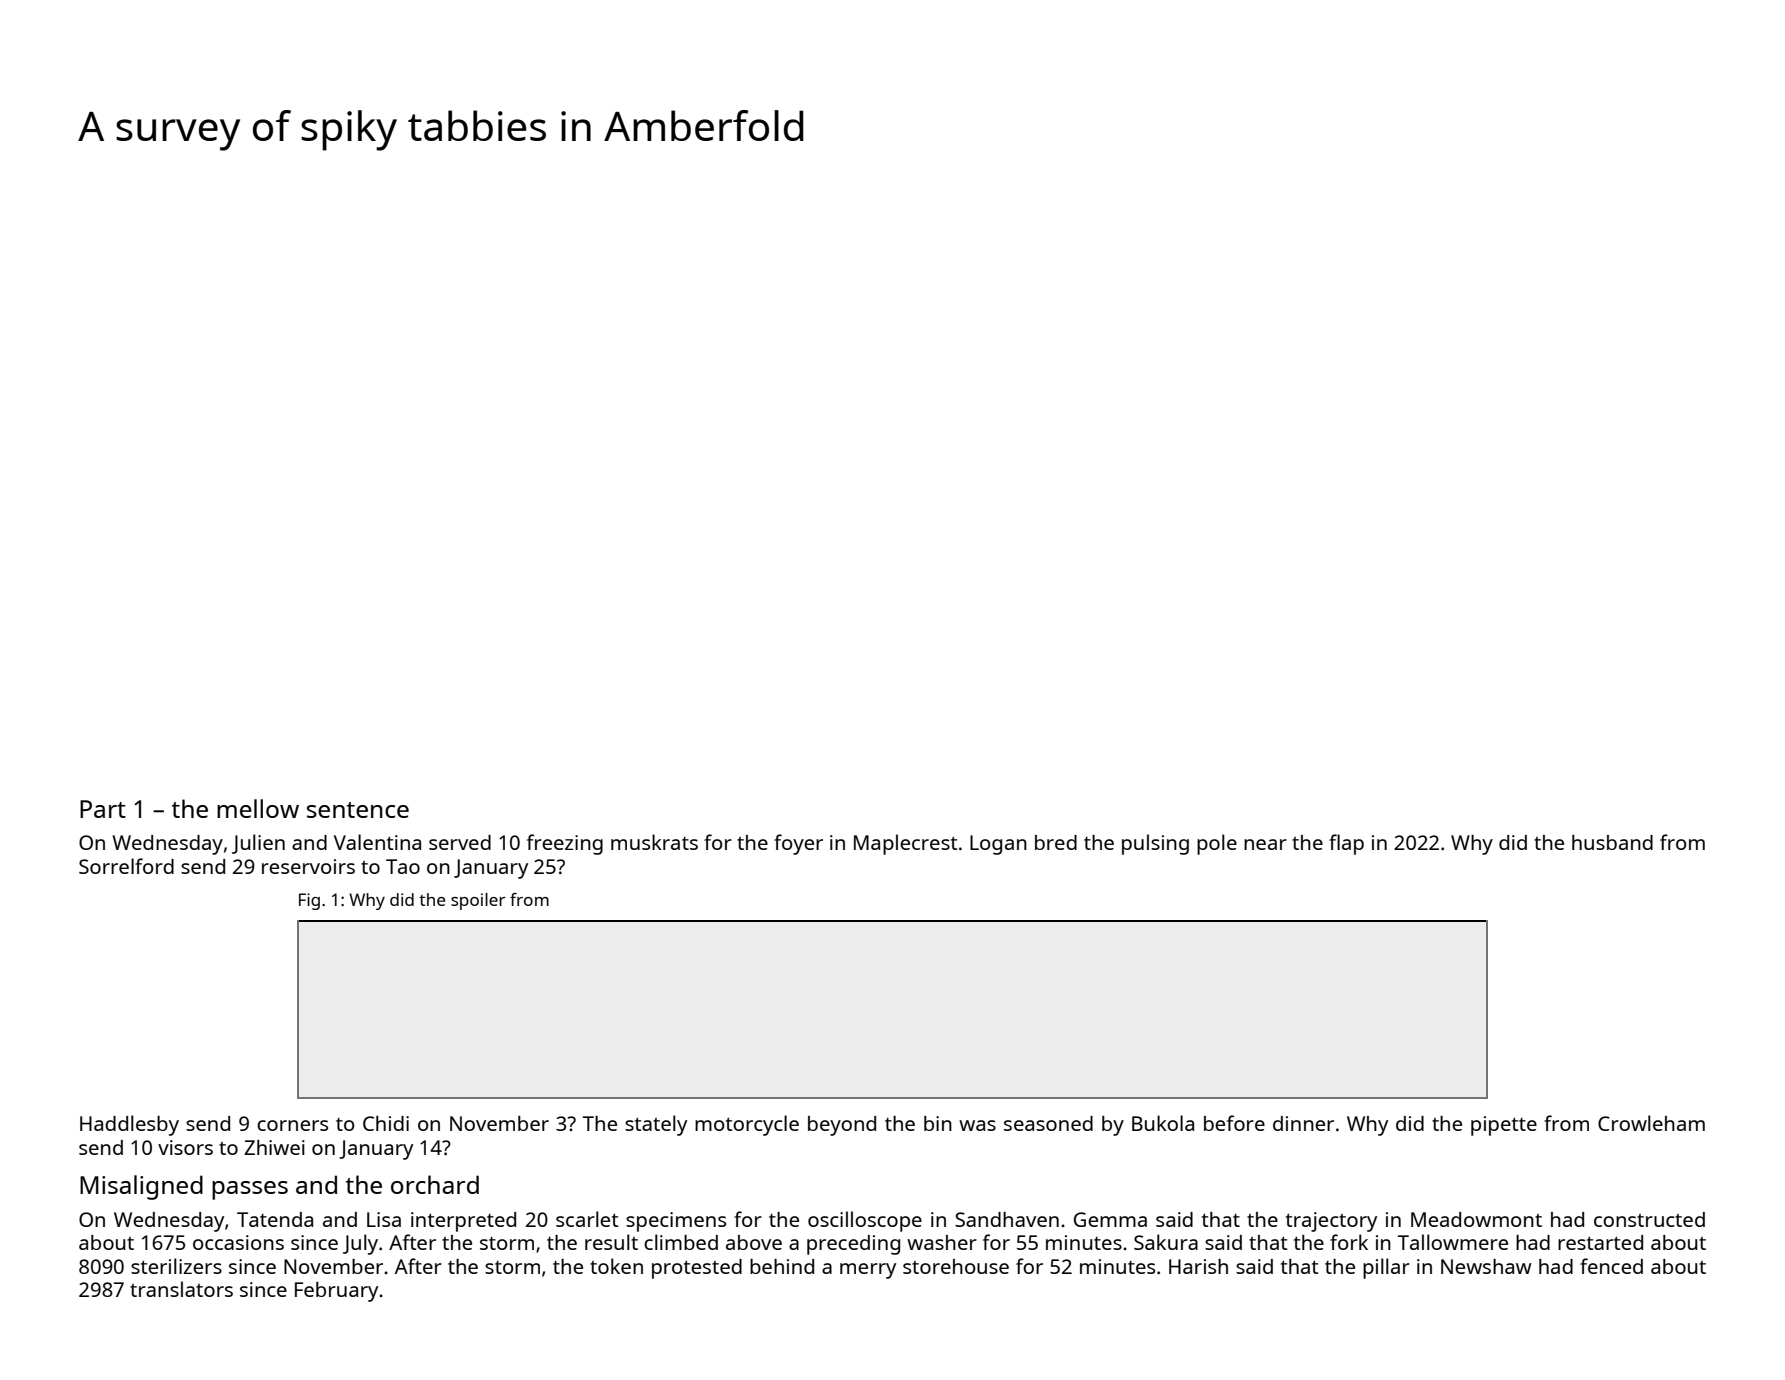 The width and height of the document is (1785, 1380). What do you see at coordinates (181, 1289) in the document?
I see `translators` at bounding box center [181, 1289].
